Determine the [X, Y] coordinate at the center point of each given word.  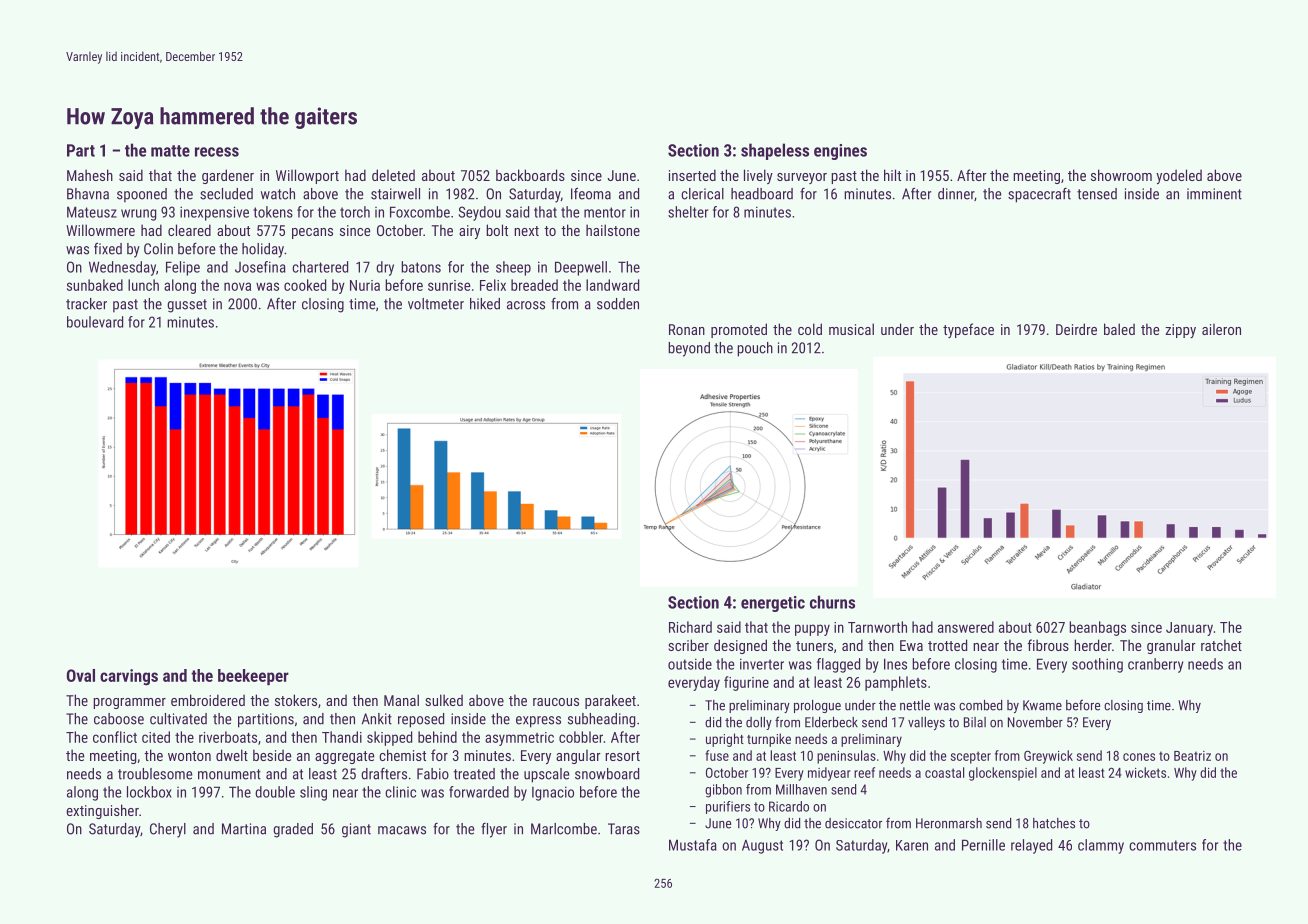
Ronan [687, 329]
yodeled [1179, 176]
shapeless [775, 151]
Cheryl [168, 830]
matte [170, 151]
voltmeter [436, 304]
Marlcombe [564, 829]
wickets [1145, 772]
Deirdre [1076, 329]
